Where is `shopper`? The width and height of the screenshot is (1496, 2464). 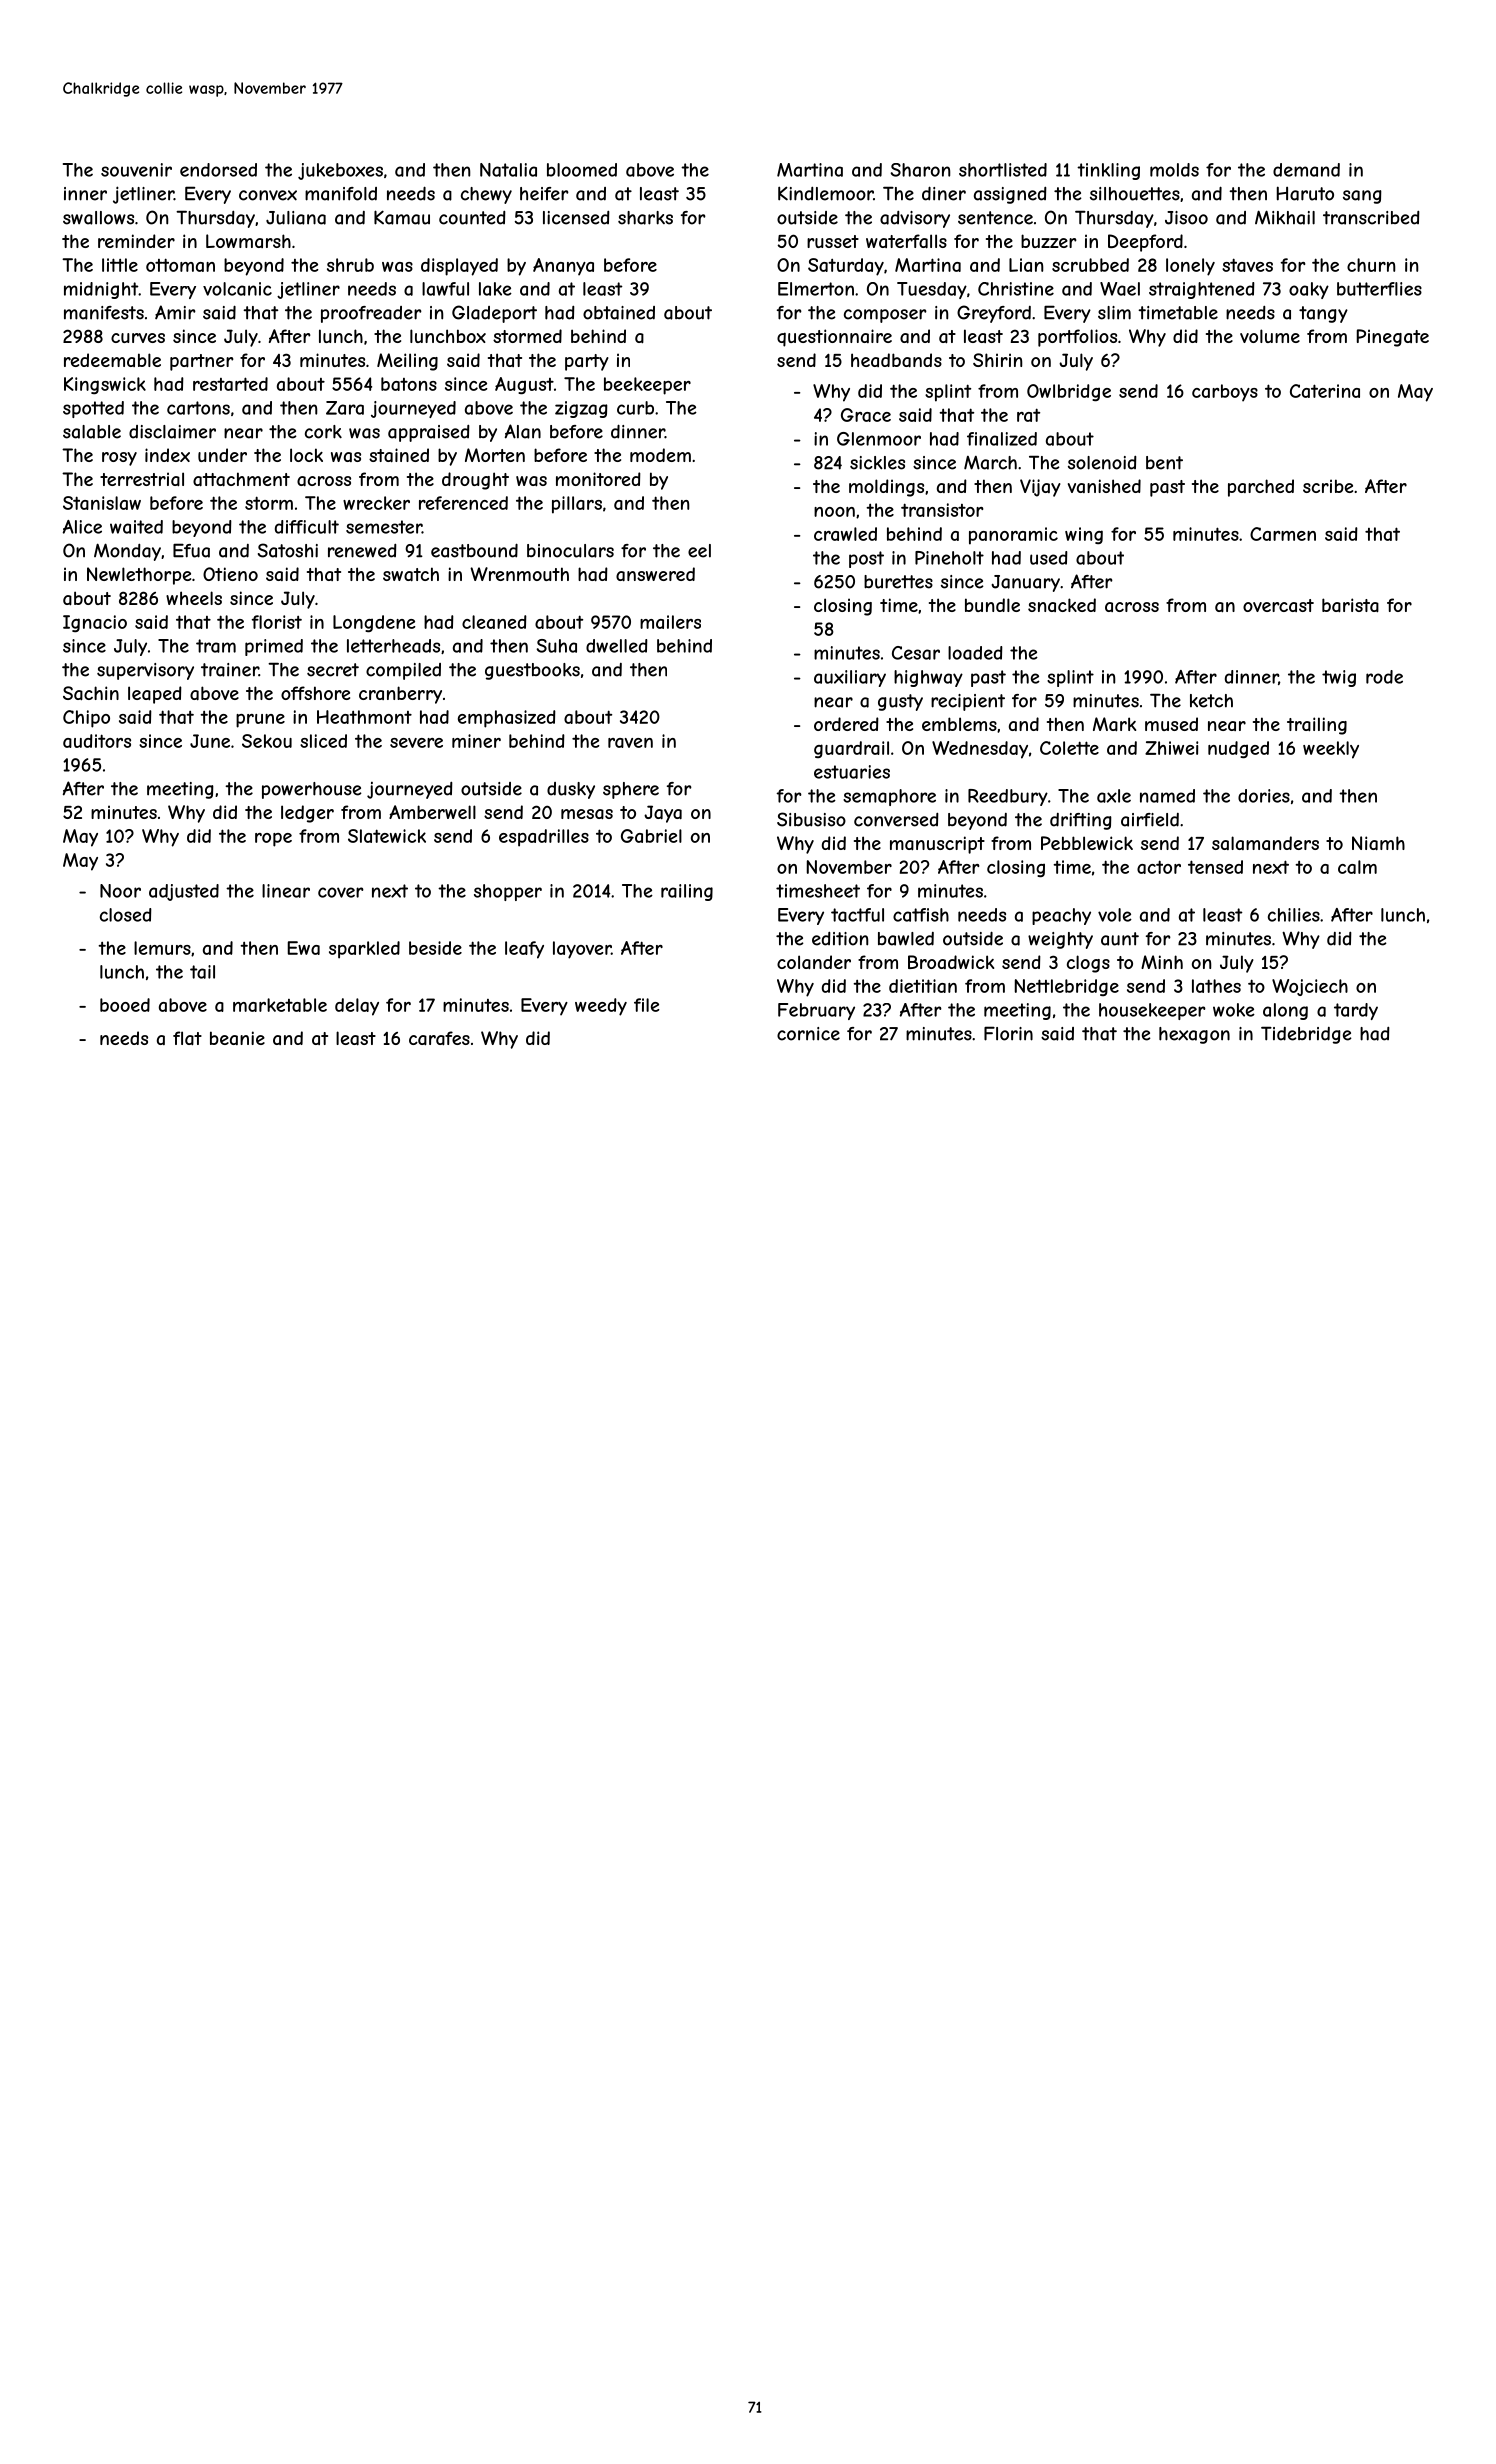
shopper is located at coordinates (508, 892).
